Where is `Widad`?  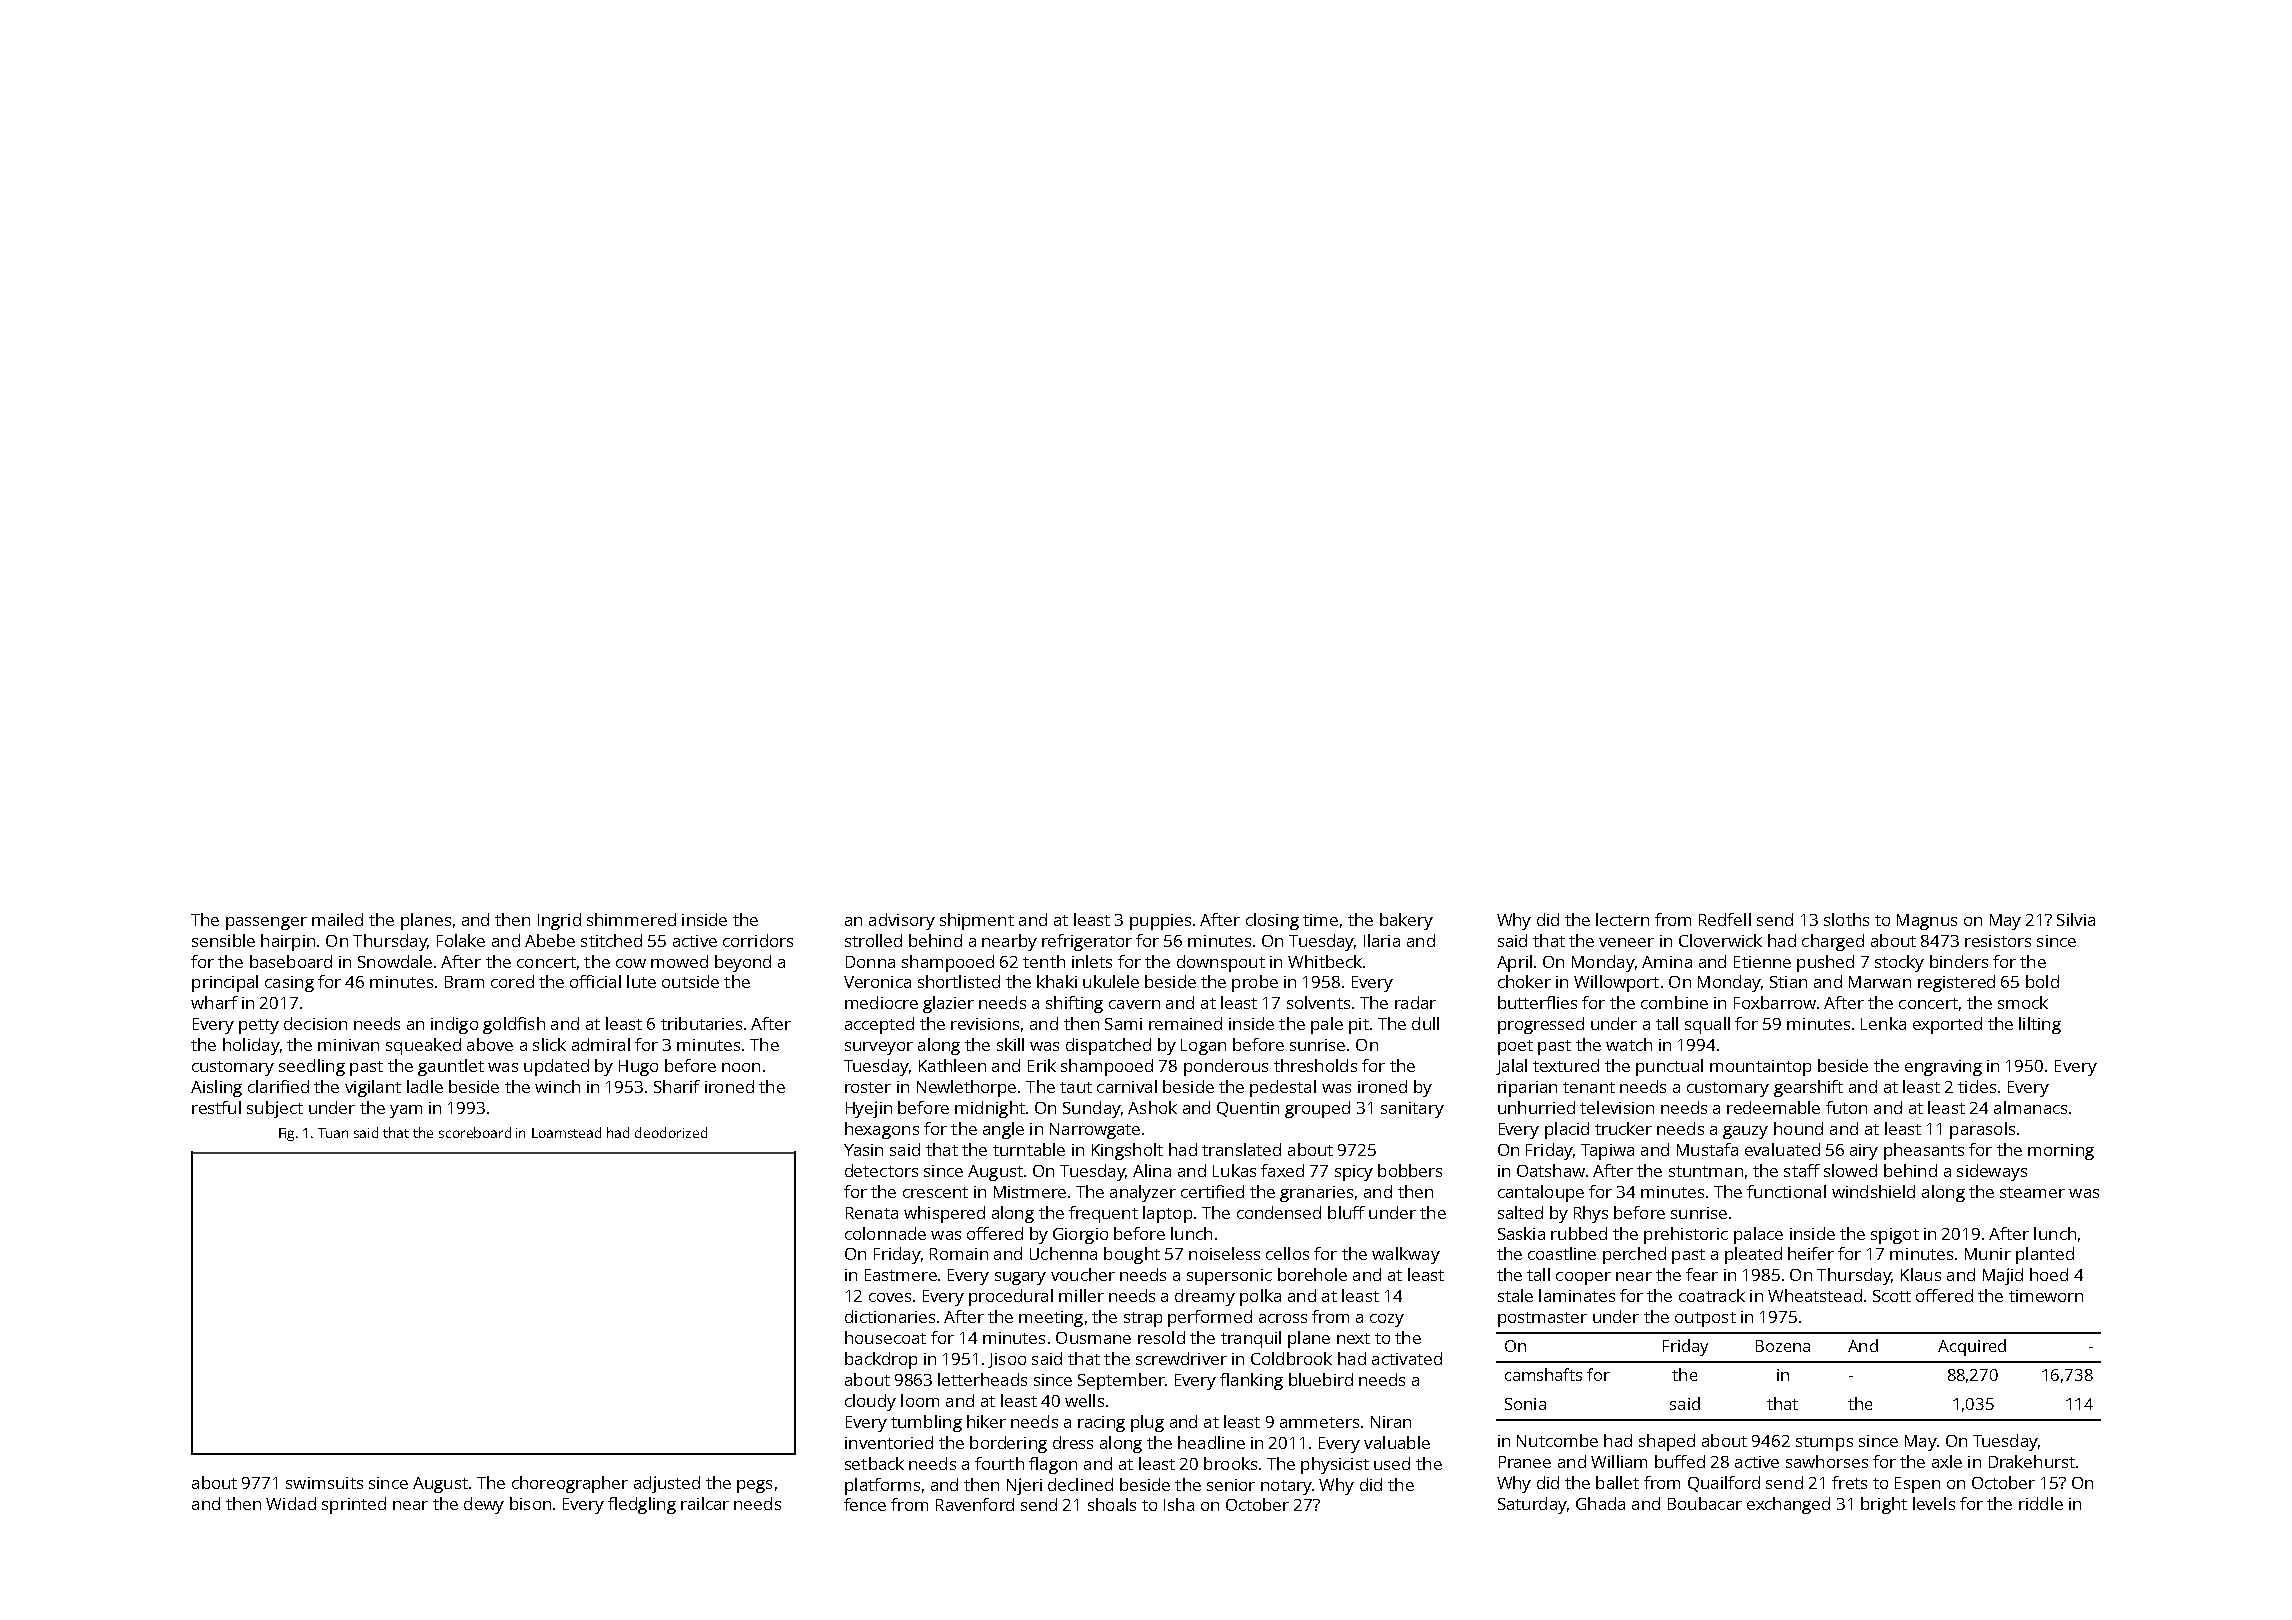
Widad is located at coordinates (291, 1503).
